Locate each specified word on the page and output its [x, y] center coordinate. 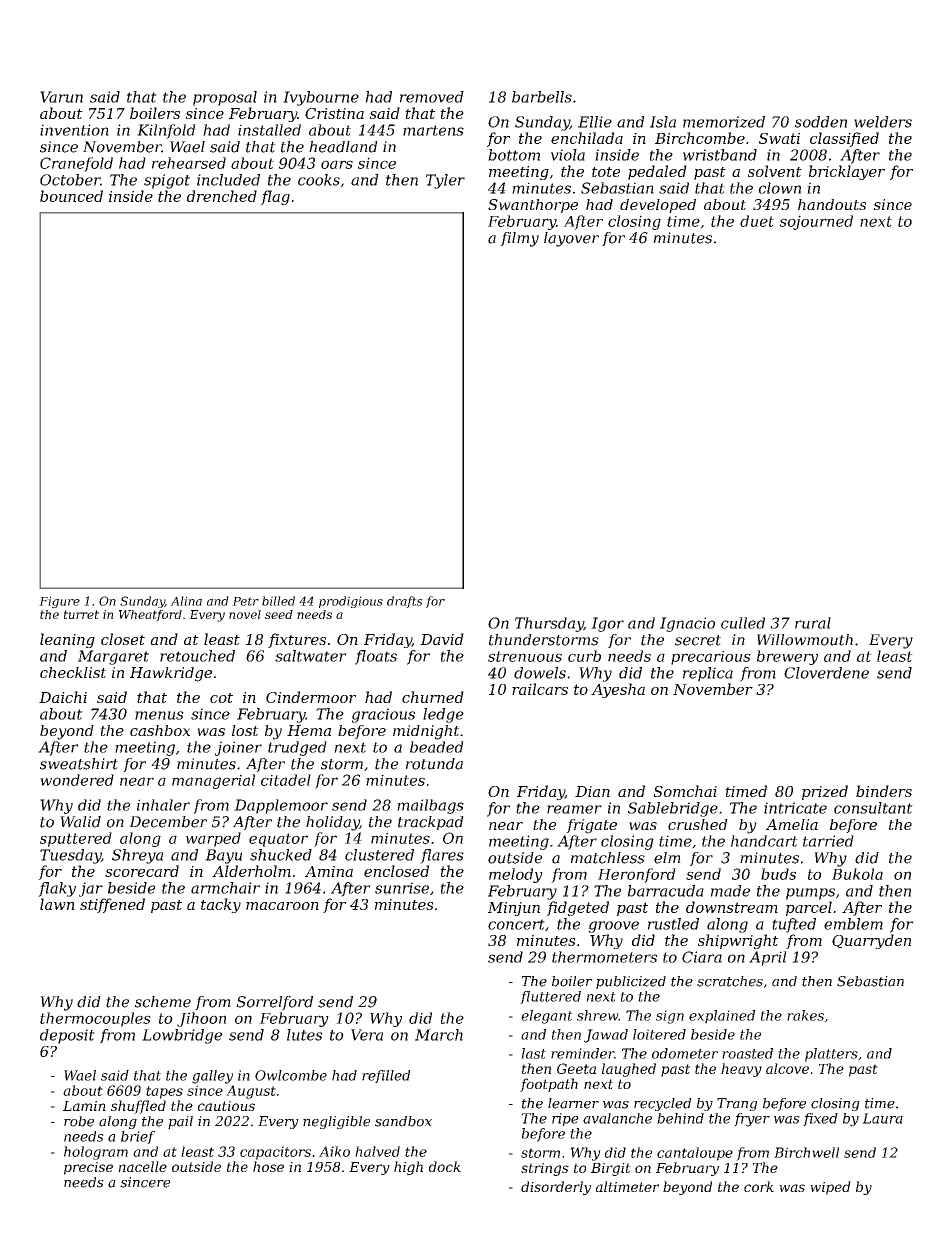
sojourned [816, 222]
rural [813, 623]
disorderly [556, 1188]
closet [123, 639]
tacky [221, 905]
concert [516, 924]
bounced [71, 196]
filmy [519, 239]
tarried [828, 841]
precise [88, 1168]
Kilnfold [166, 131]
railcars [540, 689]
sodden [821, 122]
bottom [514, 155]
